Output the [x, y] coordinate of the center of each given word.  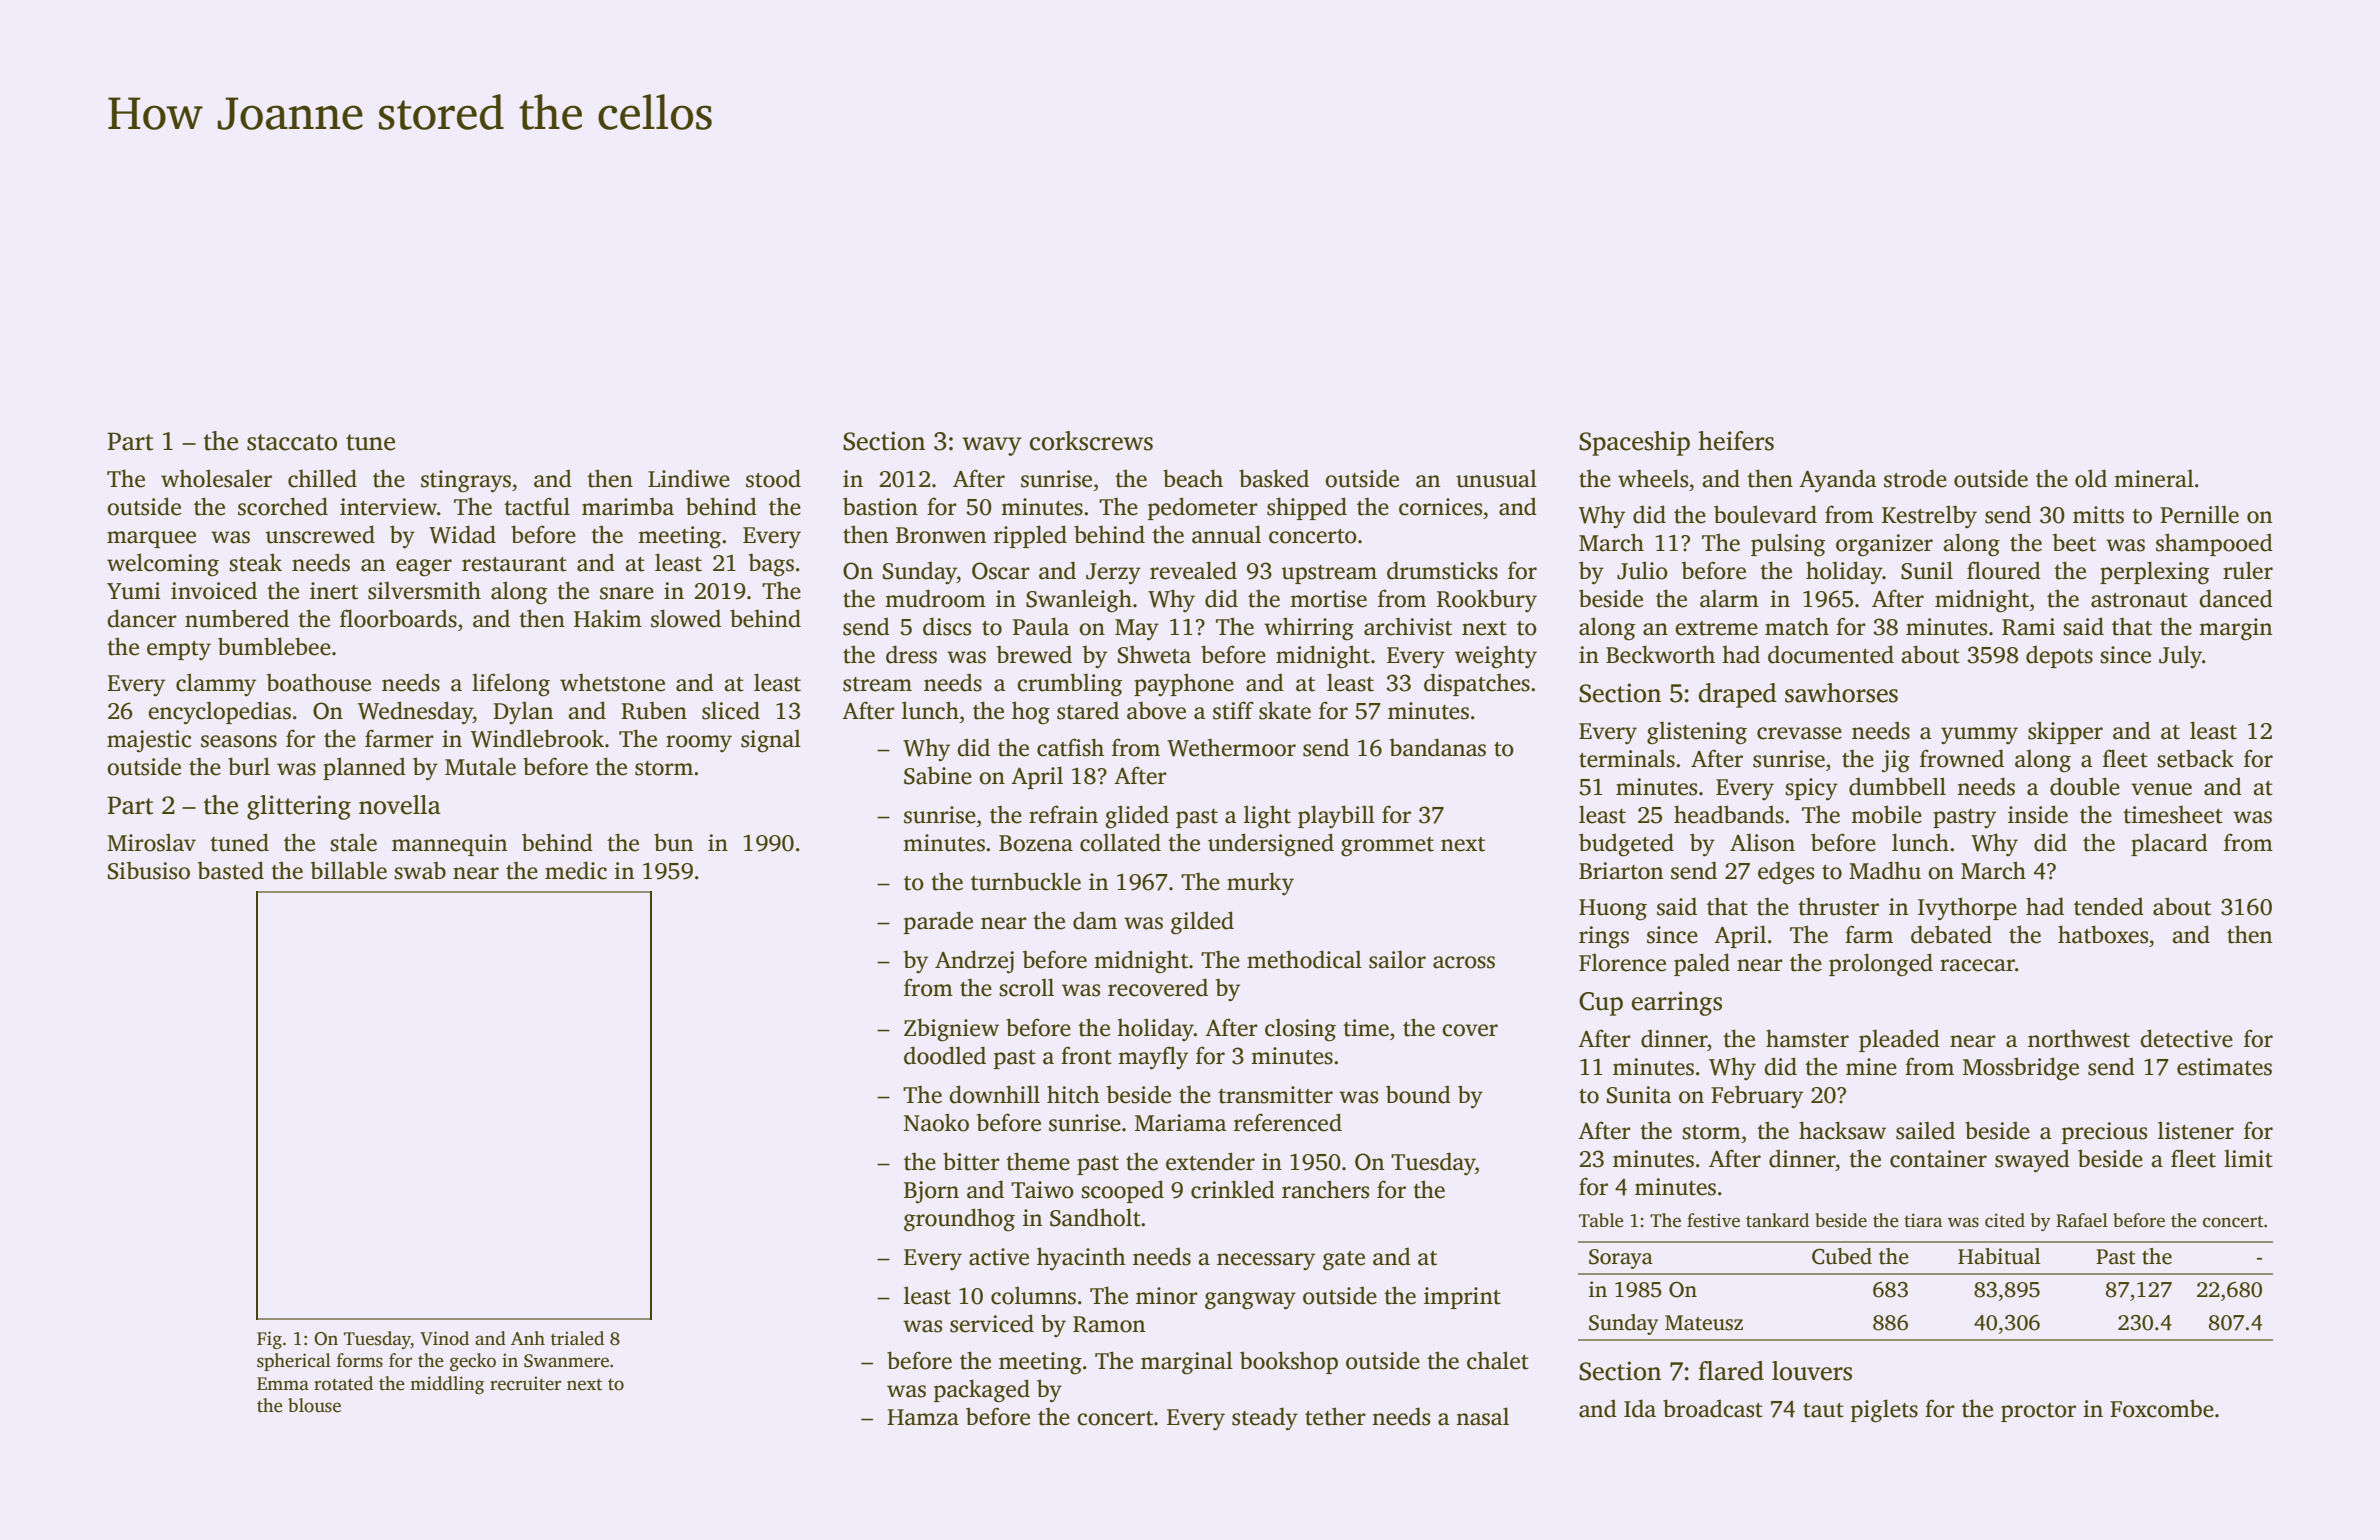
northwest [2079, 1038]
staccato [292, 442]
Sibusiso [149, 870]
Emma [283, 1384]
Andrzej [974, 962]
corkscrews [1091, 441]
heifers [1736, 441]
